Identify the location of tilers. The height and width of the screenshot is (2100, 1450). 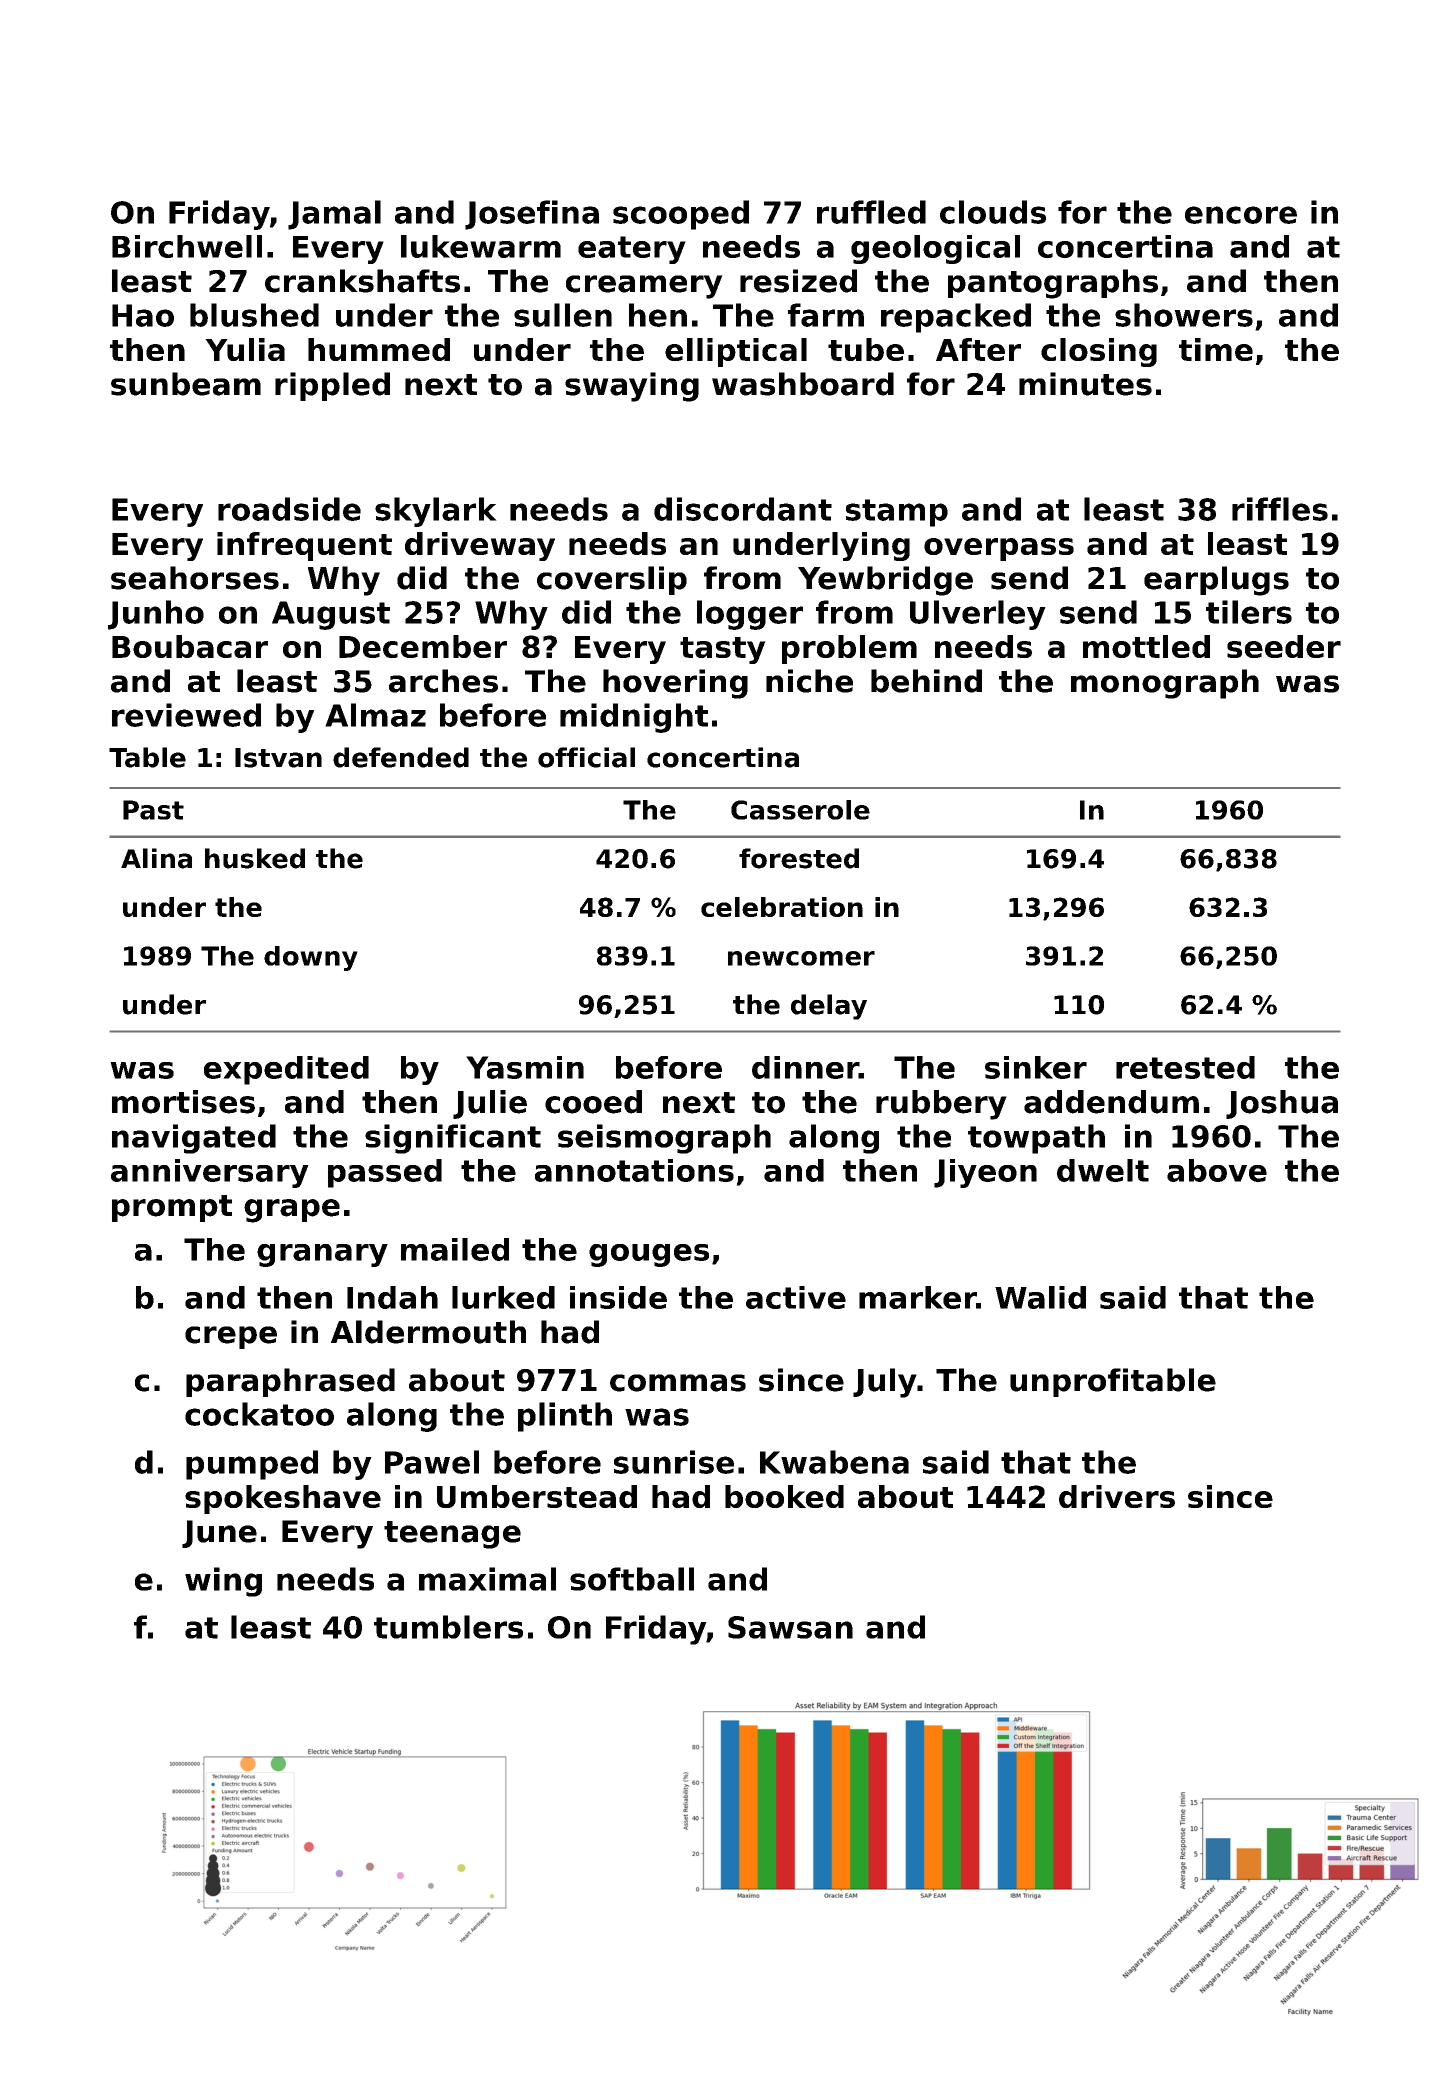
(1249, 612).
